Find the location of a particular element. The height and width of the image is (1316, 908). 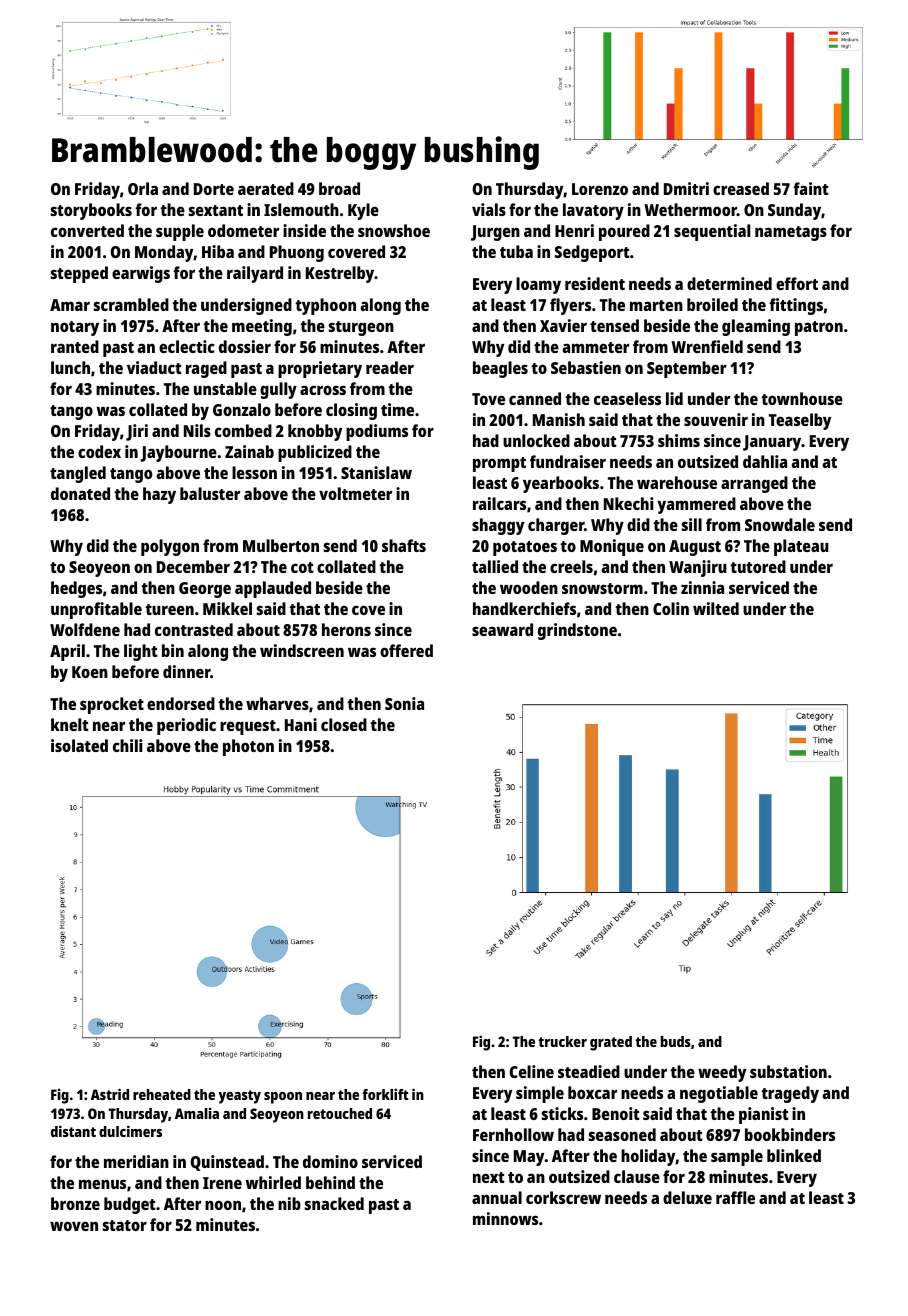

dahlia is located at coordinates (765, 461).
